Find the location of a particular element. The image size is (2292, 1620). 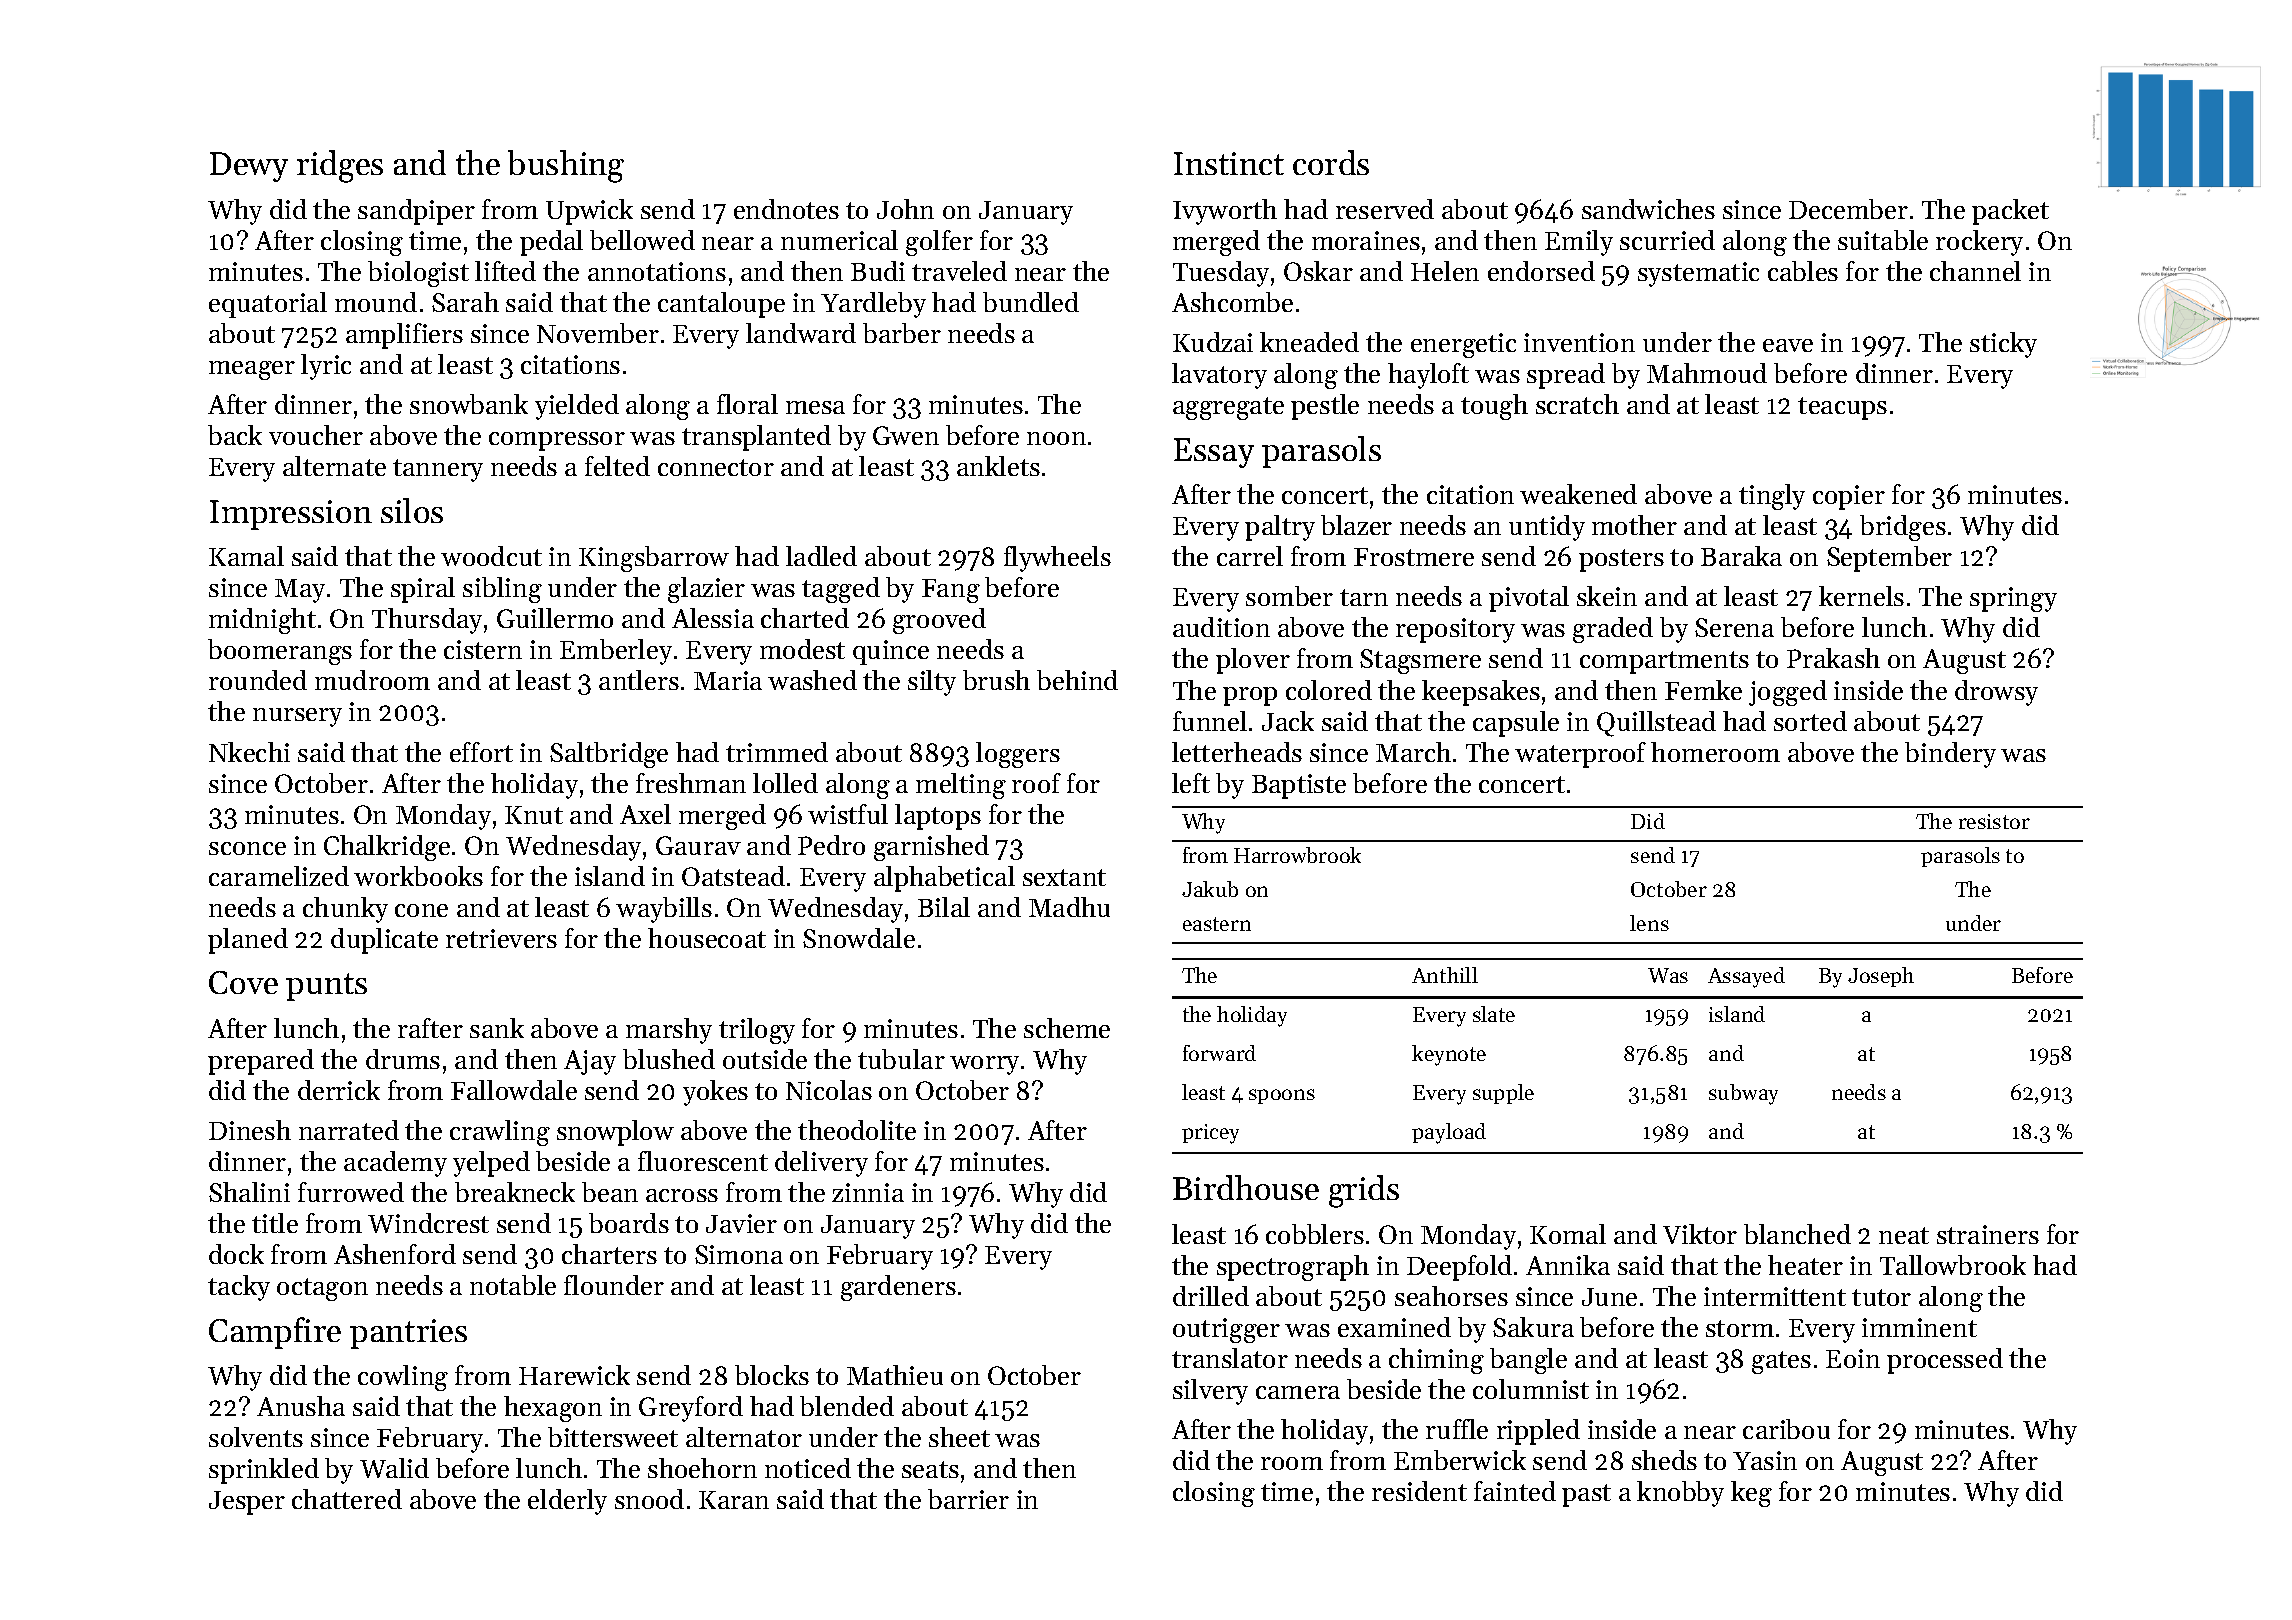

Essay is located at coordinates (1214, 453).
